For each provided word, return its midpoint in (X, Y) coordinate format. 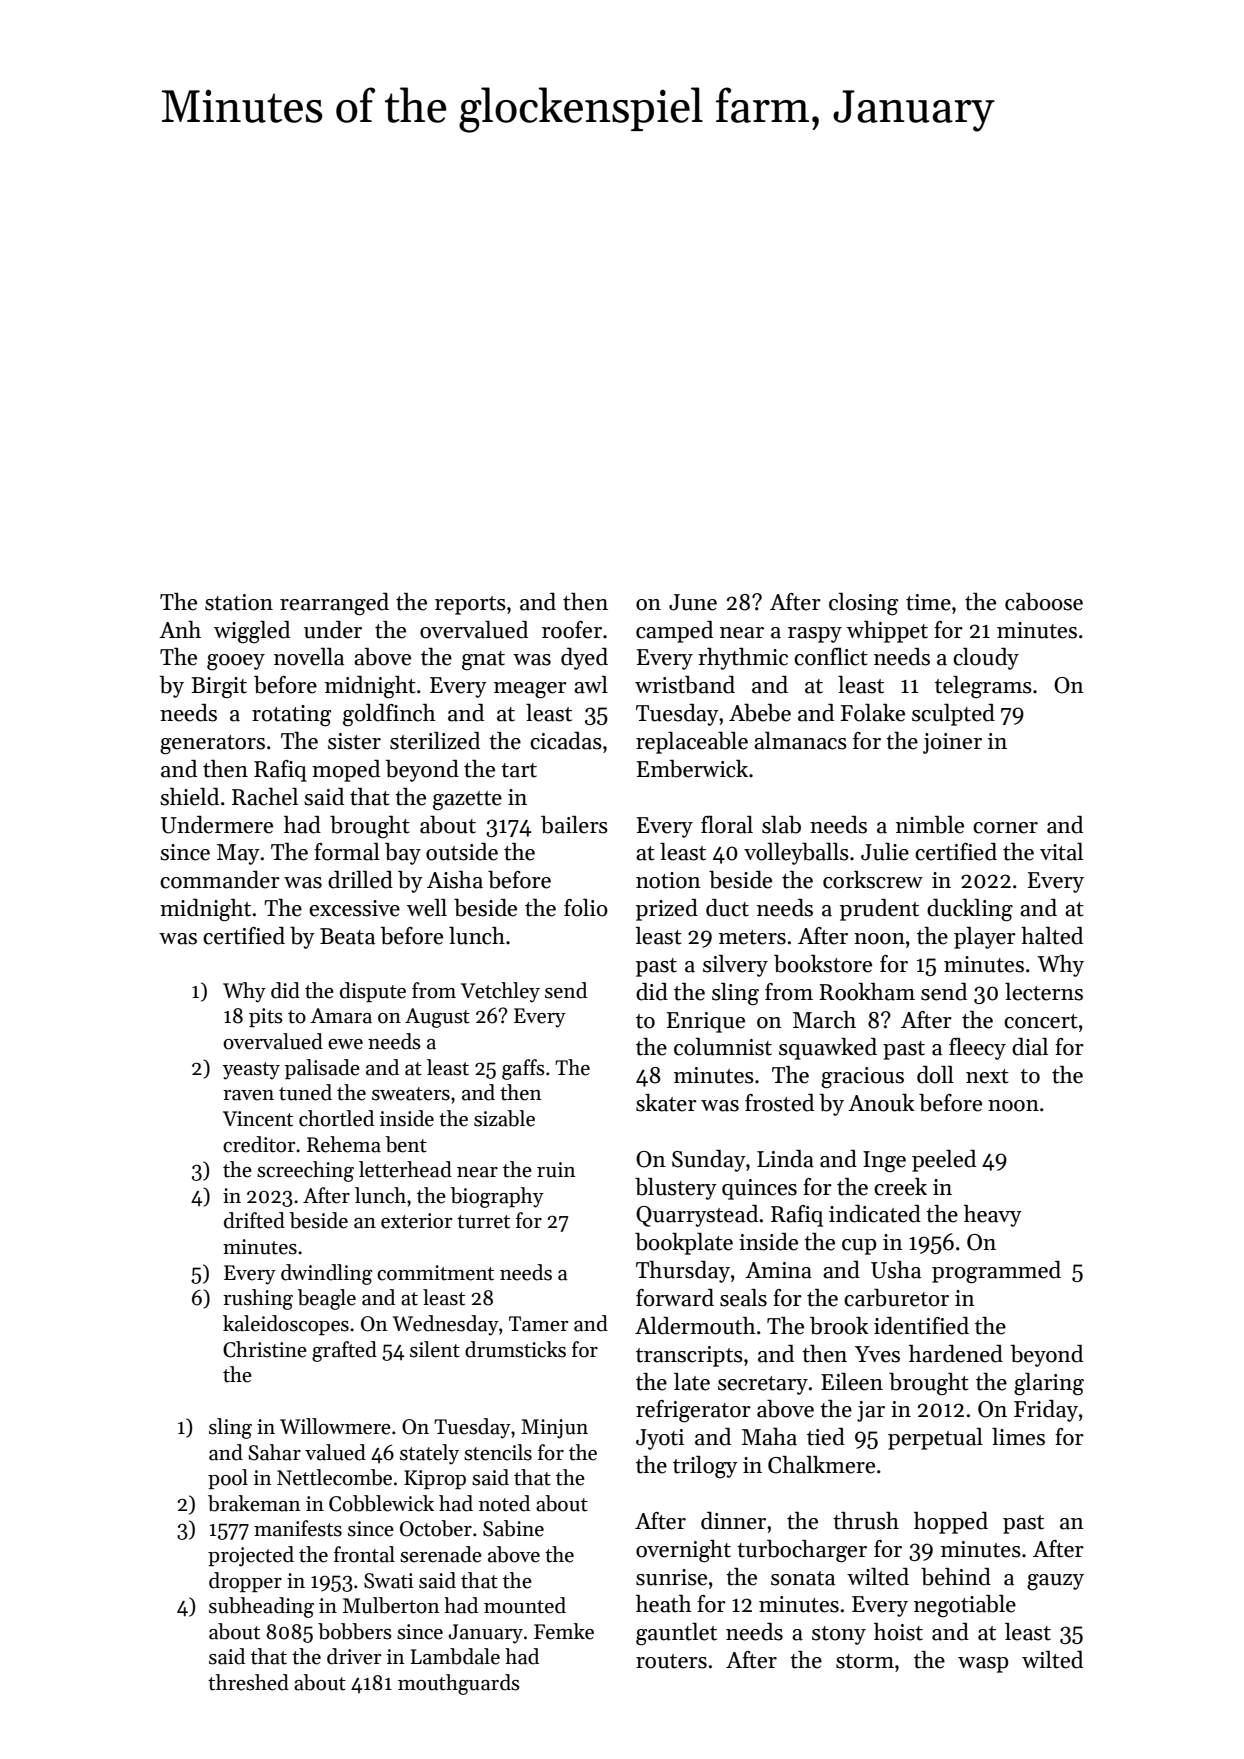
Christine (265, 1349)
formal (347, 852)
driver (354, 1656)
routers (671, 1661)
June (693, 602)
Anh (180, 629)
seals (743, 1298)
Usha (896, 1270)
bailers (574, 825)
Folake (873, 713)
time (928, 602)
